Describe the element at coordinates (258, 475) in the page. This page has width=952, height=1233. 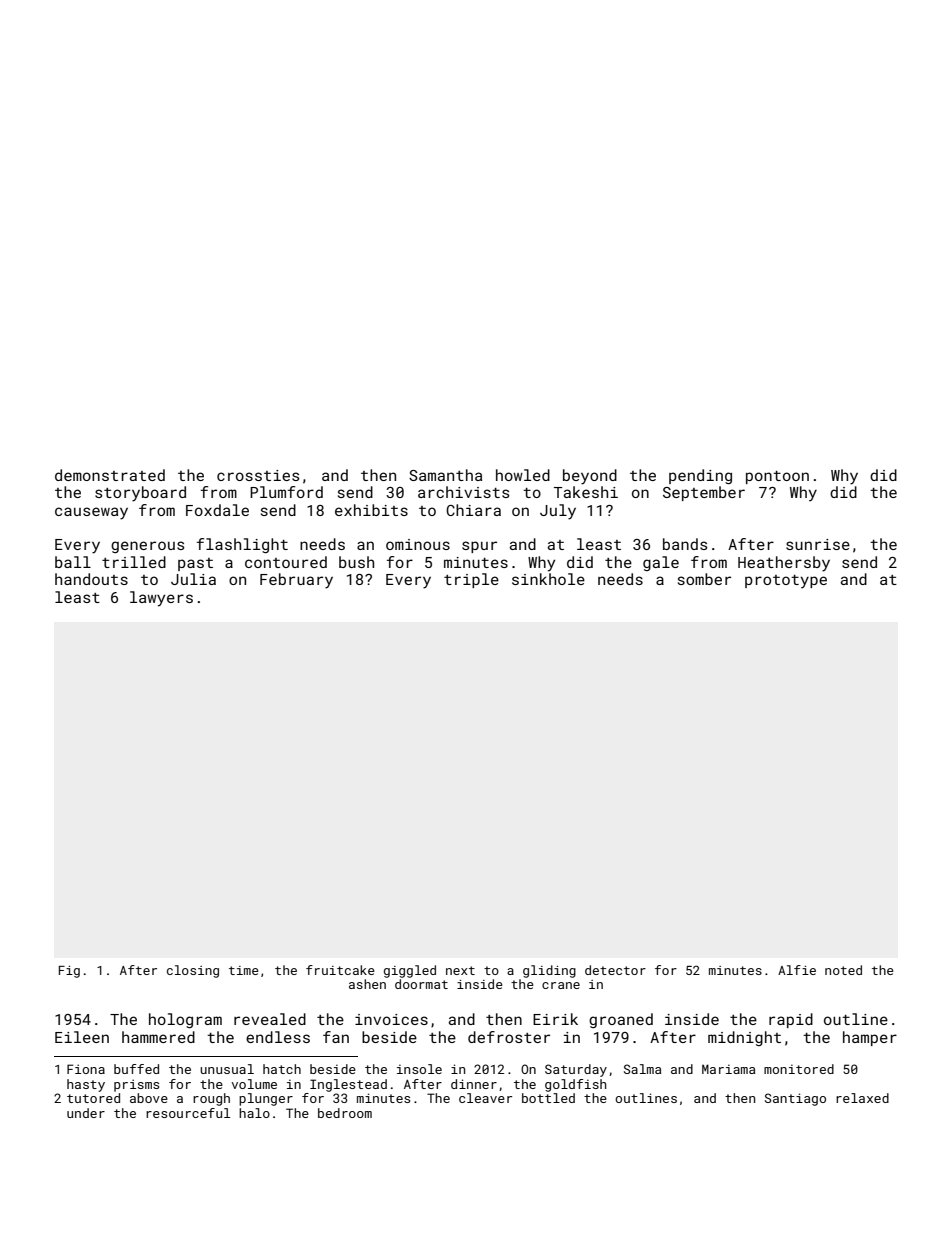
I see `crossties` at that location.
